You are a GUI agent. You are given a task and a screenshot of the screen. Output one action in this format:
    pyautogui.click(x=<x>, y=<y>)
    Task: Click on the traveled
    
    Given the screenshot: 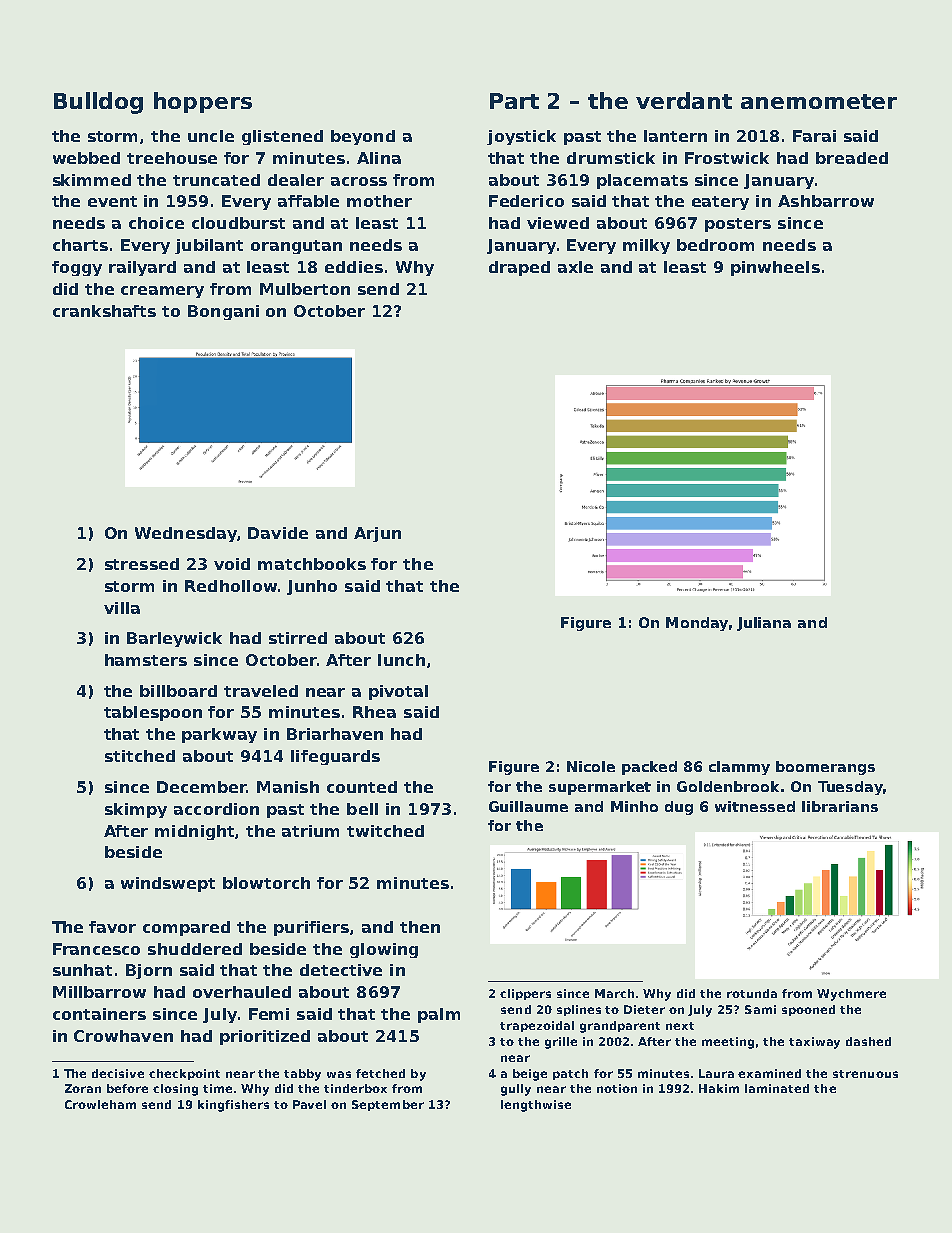 What is the action you would take?
    pyautogui.click(x=261, y=691)
